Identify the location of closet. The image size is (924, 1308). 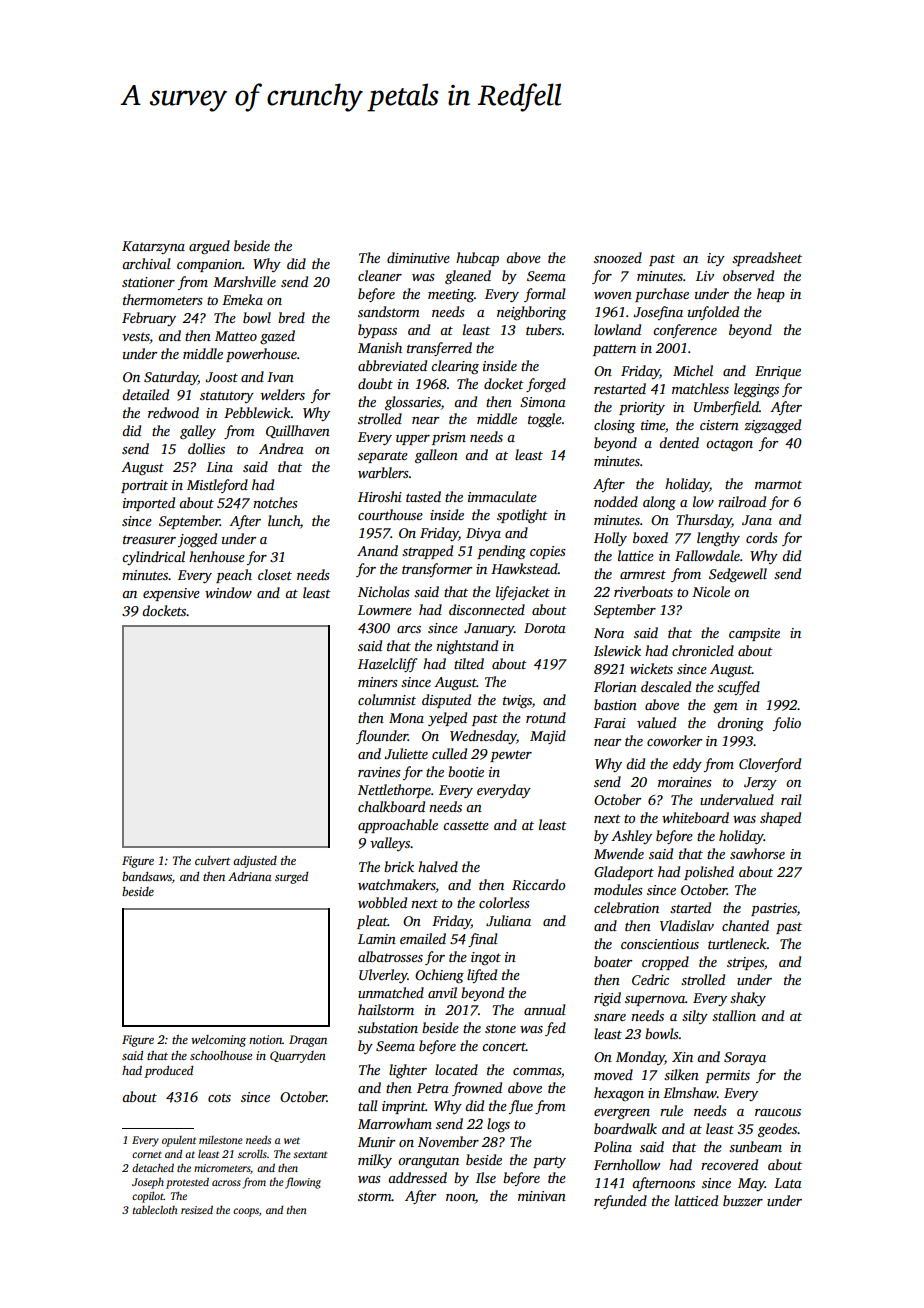
(275, 574).
